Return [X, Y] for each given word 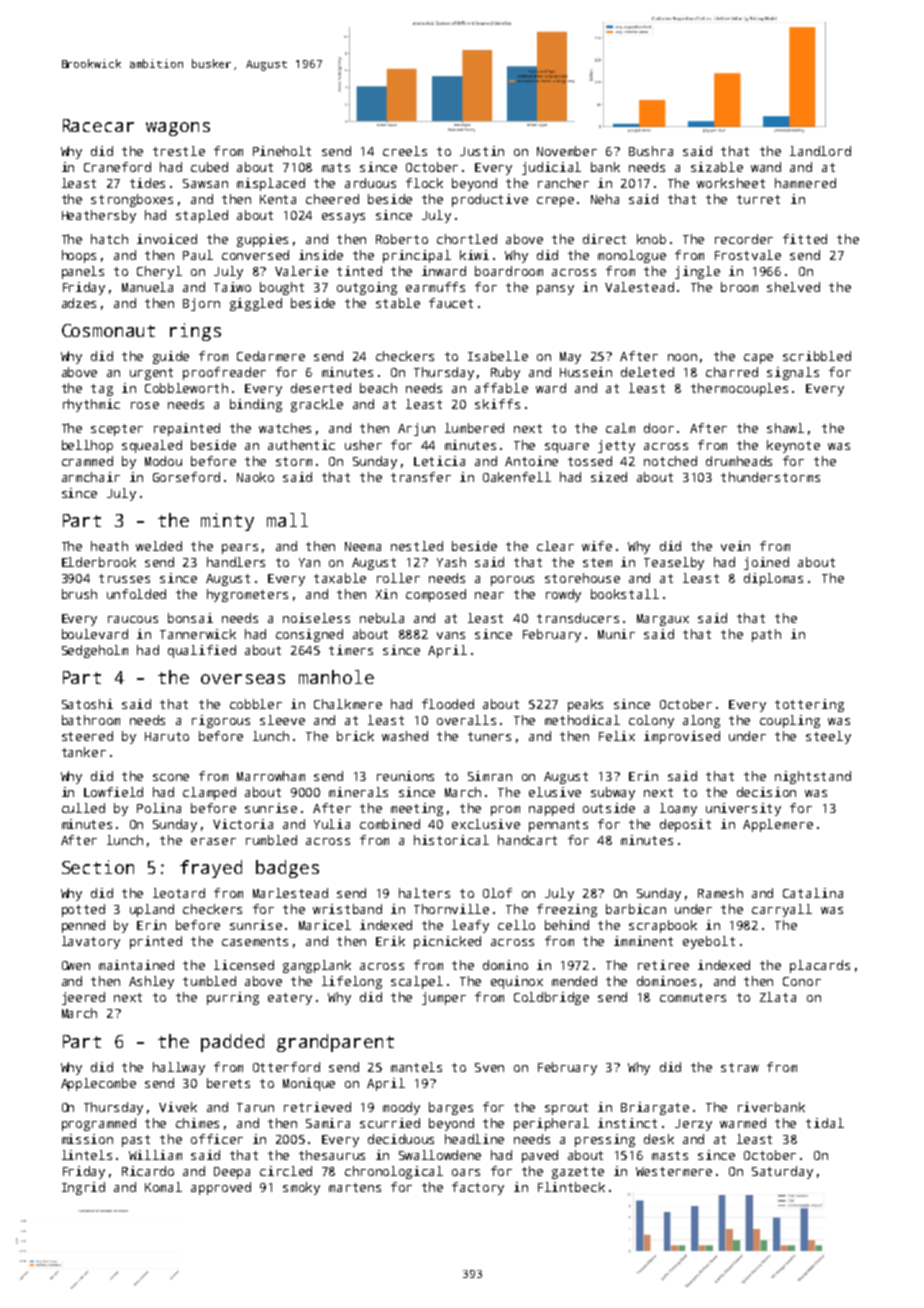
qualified [202, 651]
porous [512, 581]
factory [478, 1188]
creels [405, 151]
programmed [99, 1124]
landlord [820, 151]
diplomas [773, 579]
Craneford [117, 167]
